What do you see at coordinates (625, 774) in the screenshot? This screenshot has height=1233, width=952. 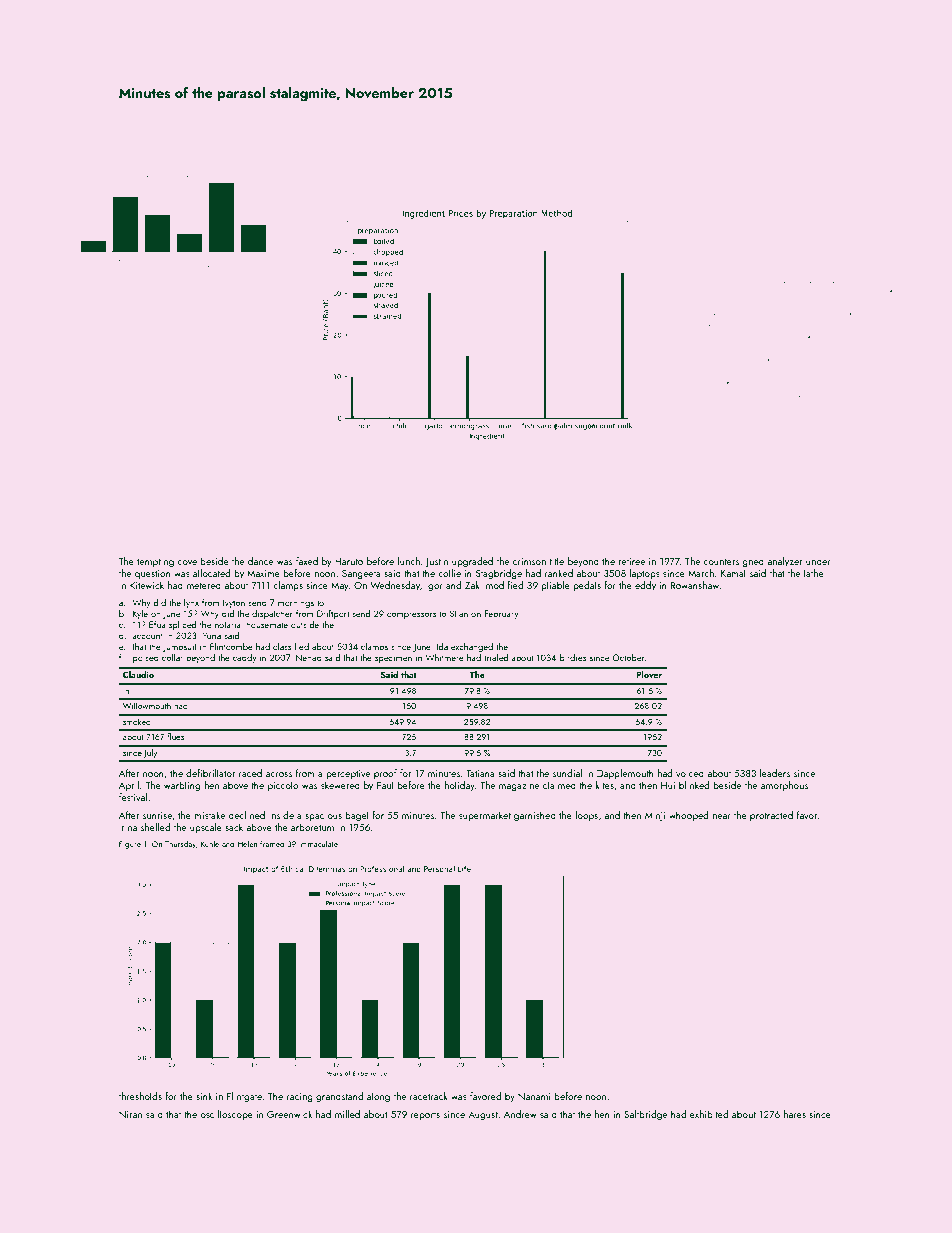 I see `Dapplemouth` at bounding box center [625, 774].
